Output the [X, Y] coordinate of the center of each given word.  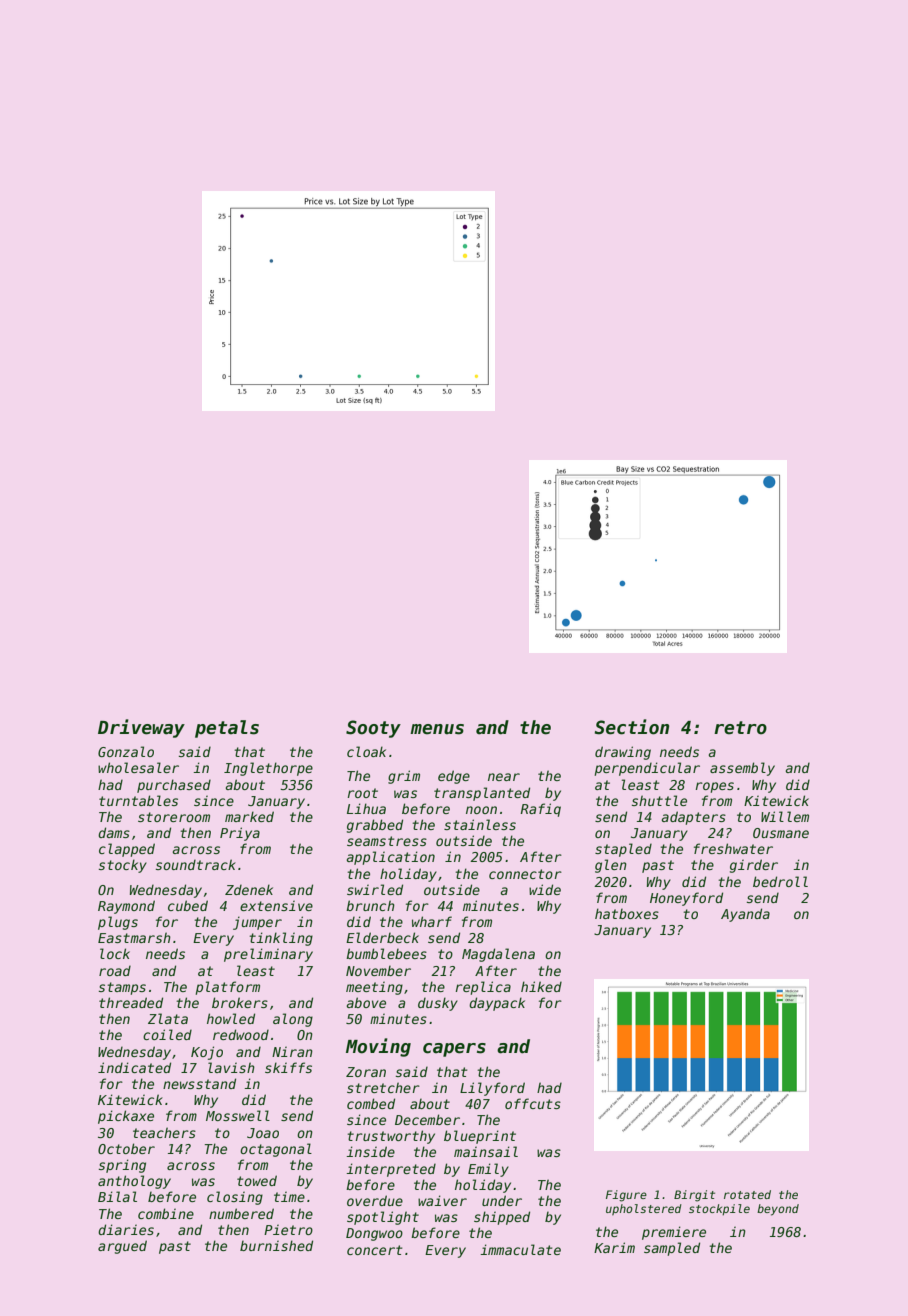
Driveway [141, 728]
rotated [747, 1194]
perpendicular [647, 769]
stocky [123, 866]
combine [166, 1213]
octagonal [276, 1150]
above [366, 1002]
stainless [480, 824]
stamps [122, 988]
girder [754, 866]
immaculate [520, 1249]
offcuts [533, 1103]
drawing [623, 753]
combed [371, 1103]
